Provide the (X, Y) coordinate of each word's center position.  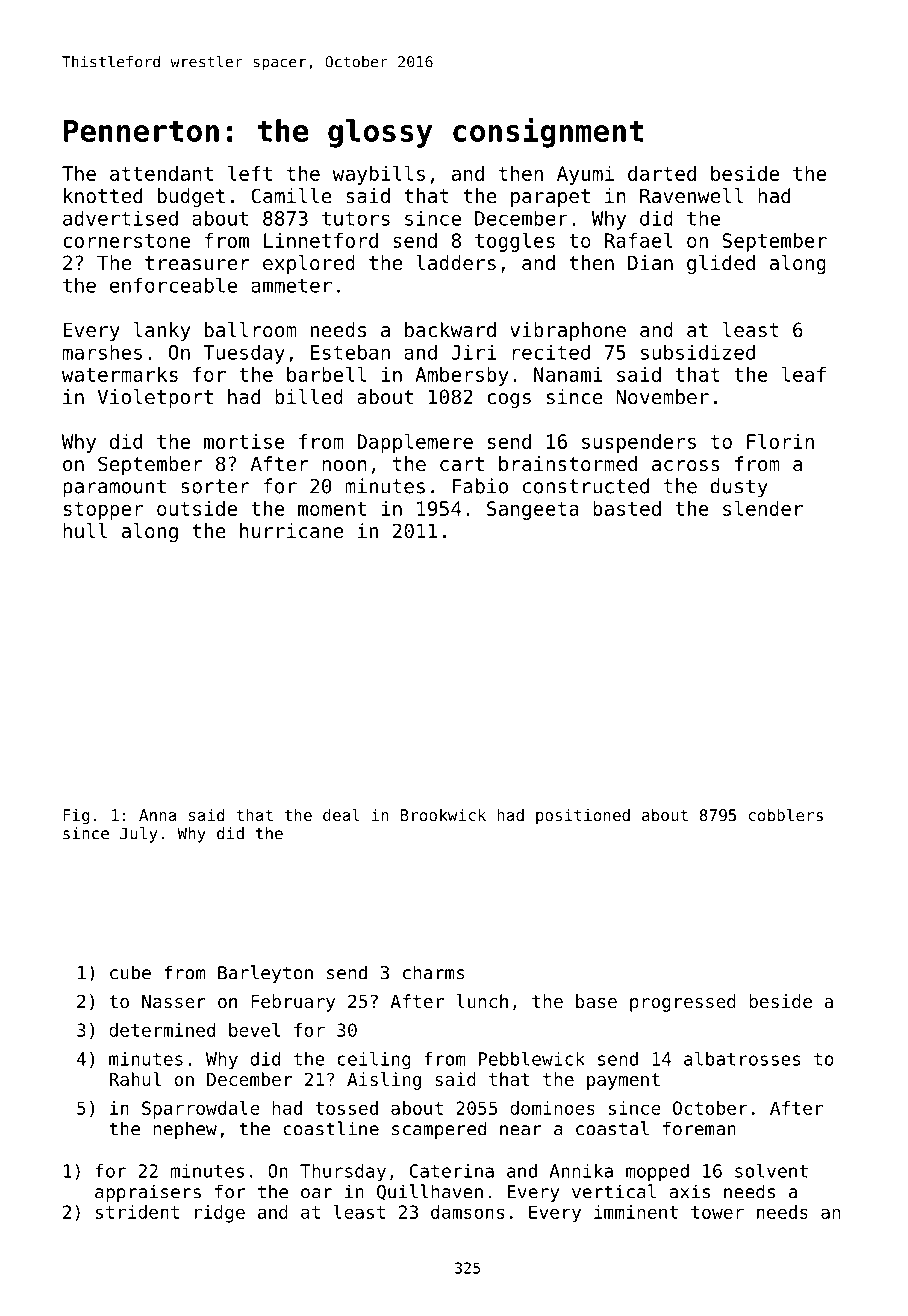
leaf (804, 374)
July (138, 835)
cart (462, 464)
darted (662, 173)
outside (197, 508)
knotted (103, 196)
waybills (378, 175)
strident (137, 1212)
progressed (683, 1003)
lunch (482, 1001)
